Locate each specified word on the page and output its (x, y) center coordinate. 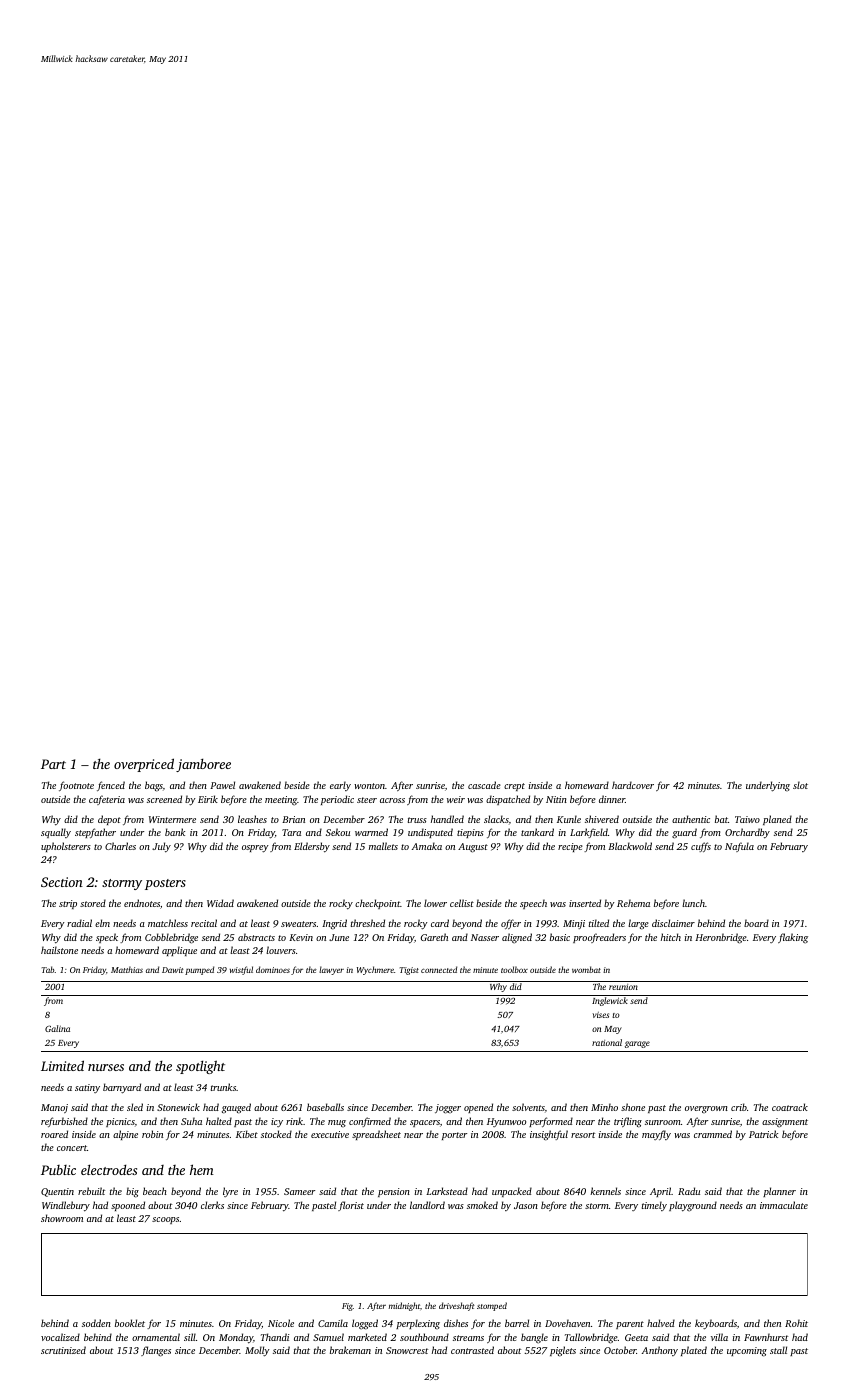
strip (68, 904)
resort (583, 1135)
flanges (156, 1351)
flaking (793, 938)
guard (684, 833)
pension (394, 1192)
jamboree (203, 765)
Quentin (57, 1192)
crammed (713, 1134)
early (340, 786)
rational (607, 1042)
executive (330, 1134)
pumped (199, 970)
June (339, 937)
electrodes (109, 1169)
